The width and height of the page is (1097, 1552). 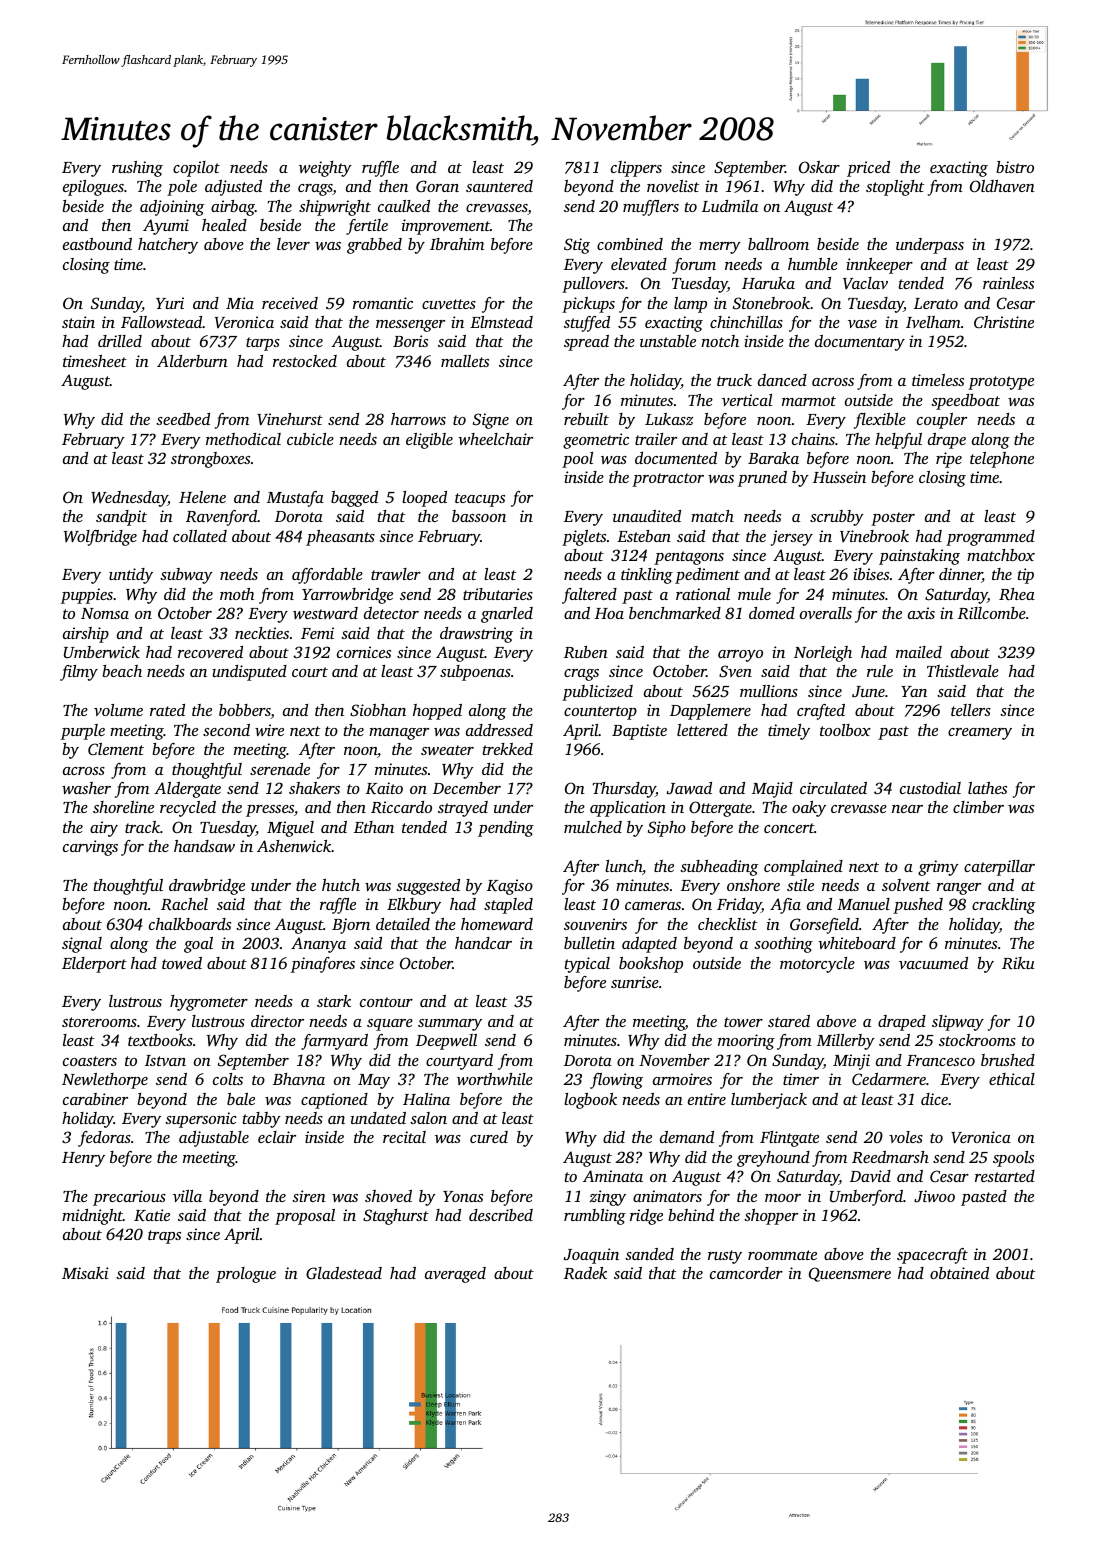 What do you see at coordinates (871, 574) in the page?
I see `ibises` at bounding box center [871, 574].
